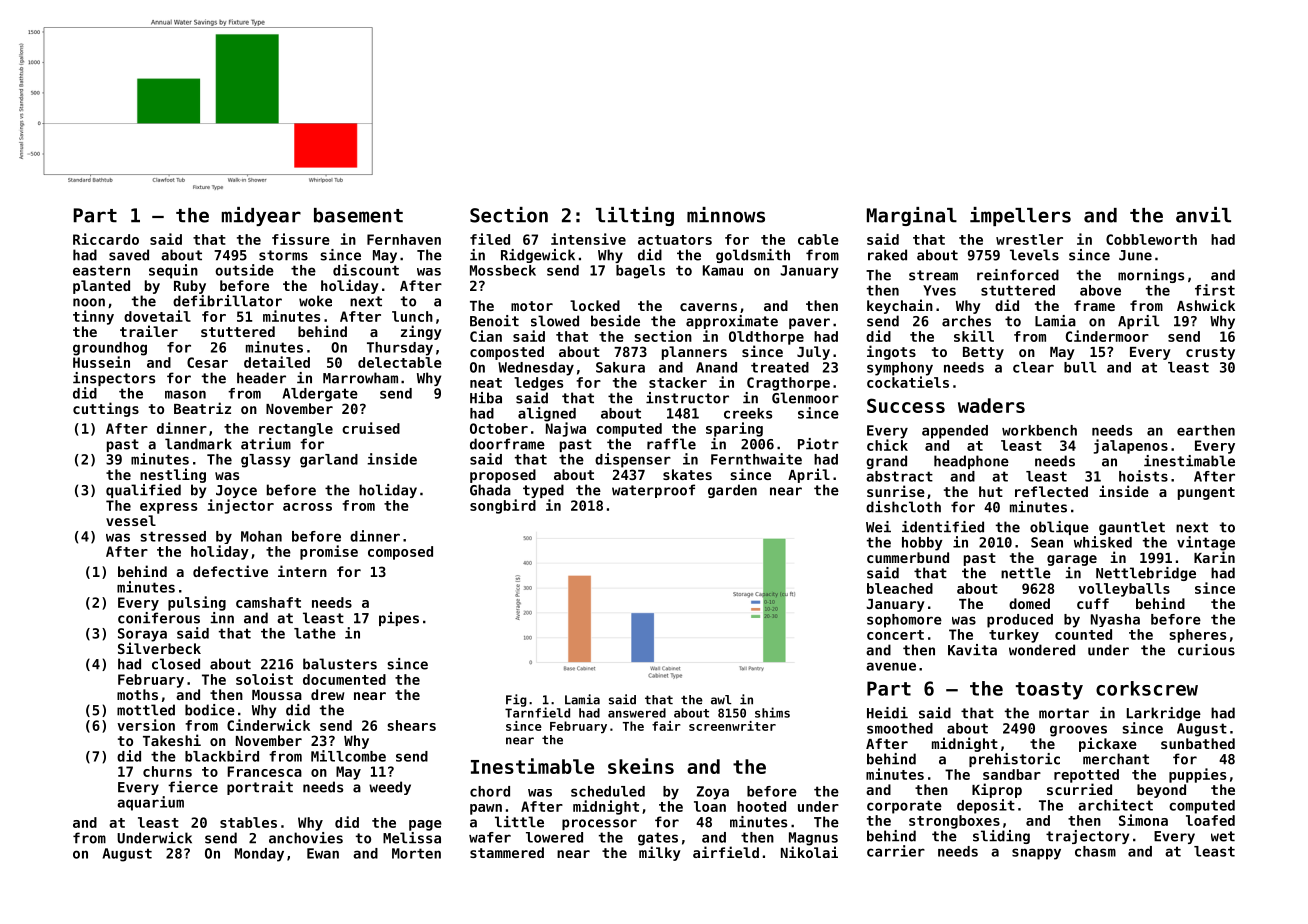 Image resolution: width=1308 pixels, height=924 pixels. I want to click on pungent, so click(1206, 493).
